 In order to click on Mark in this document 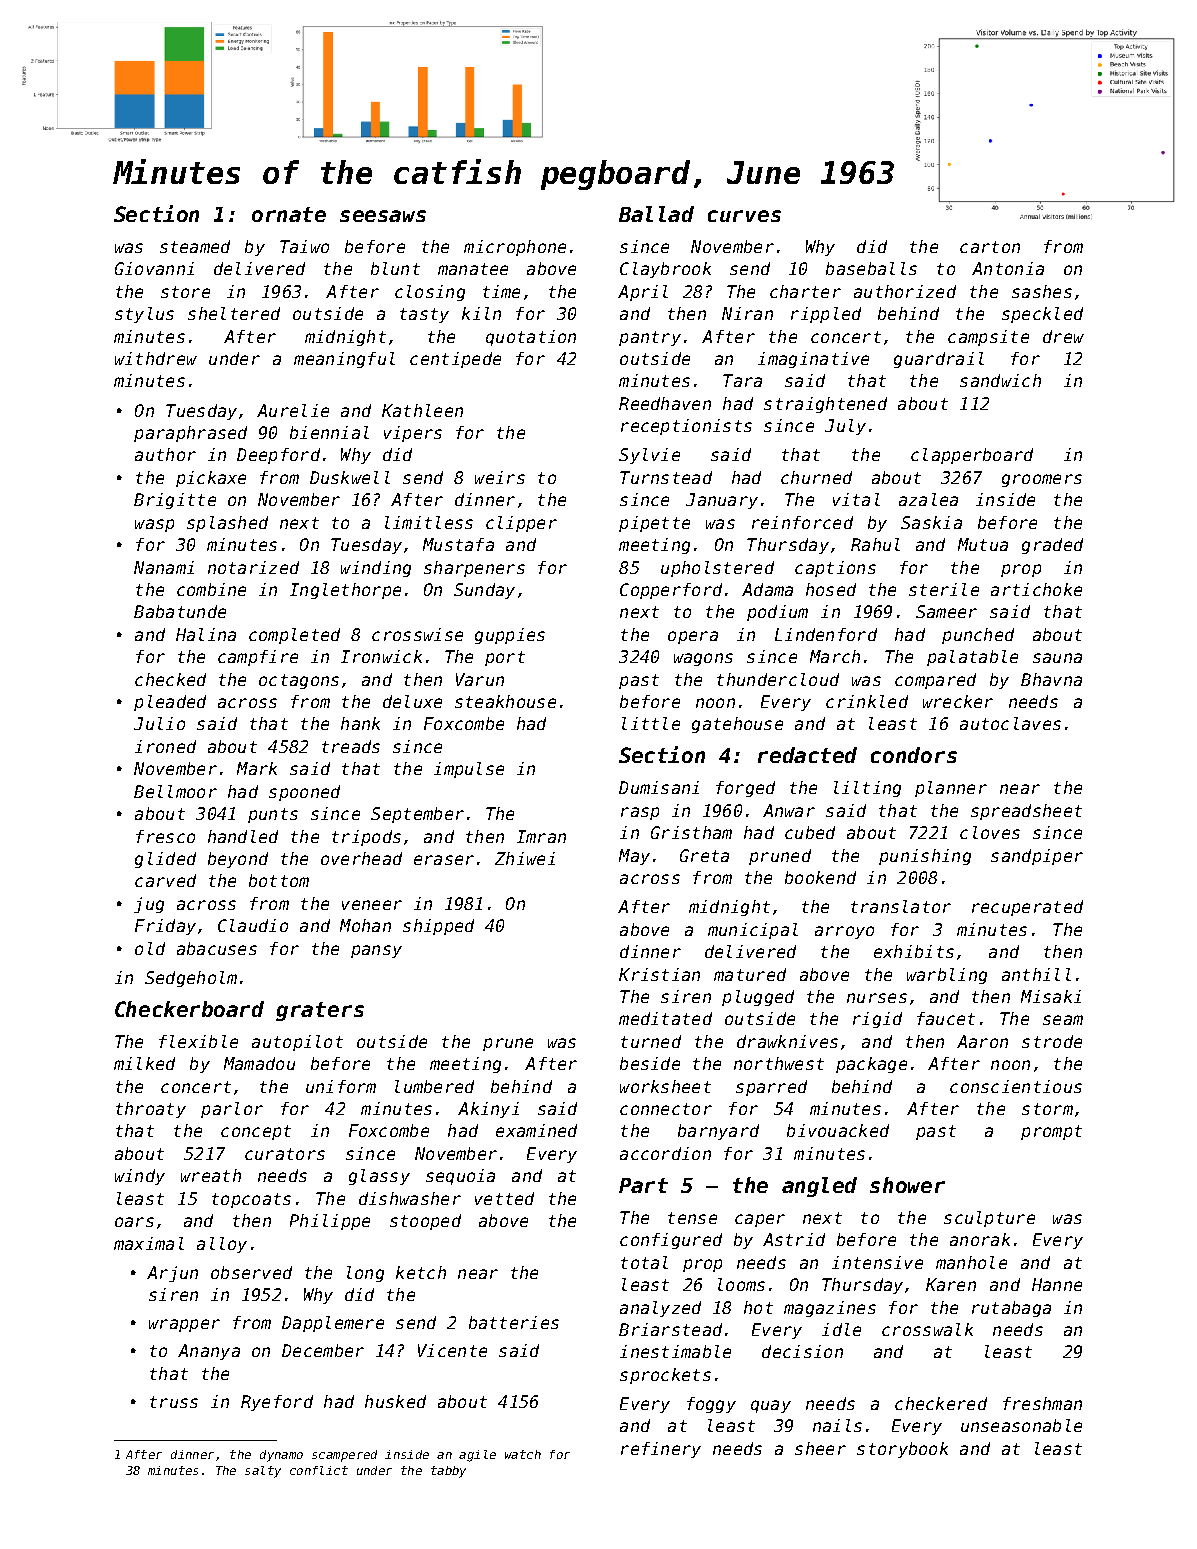, I will do `click(257, 768)`.
